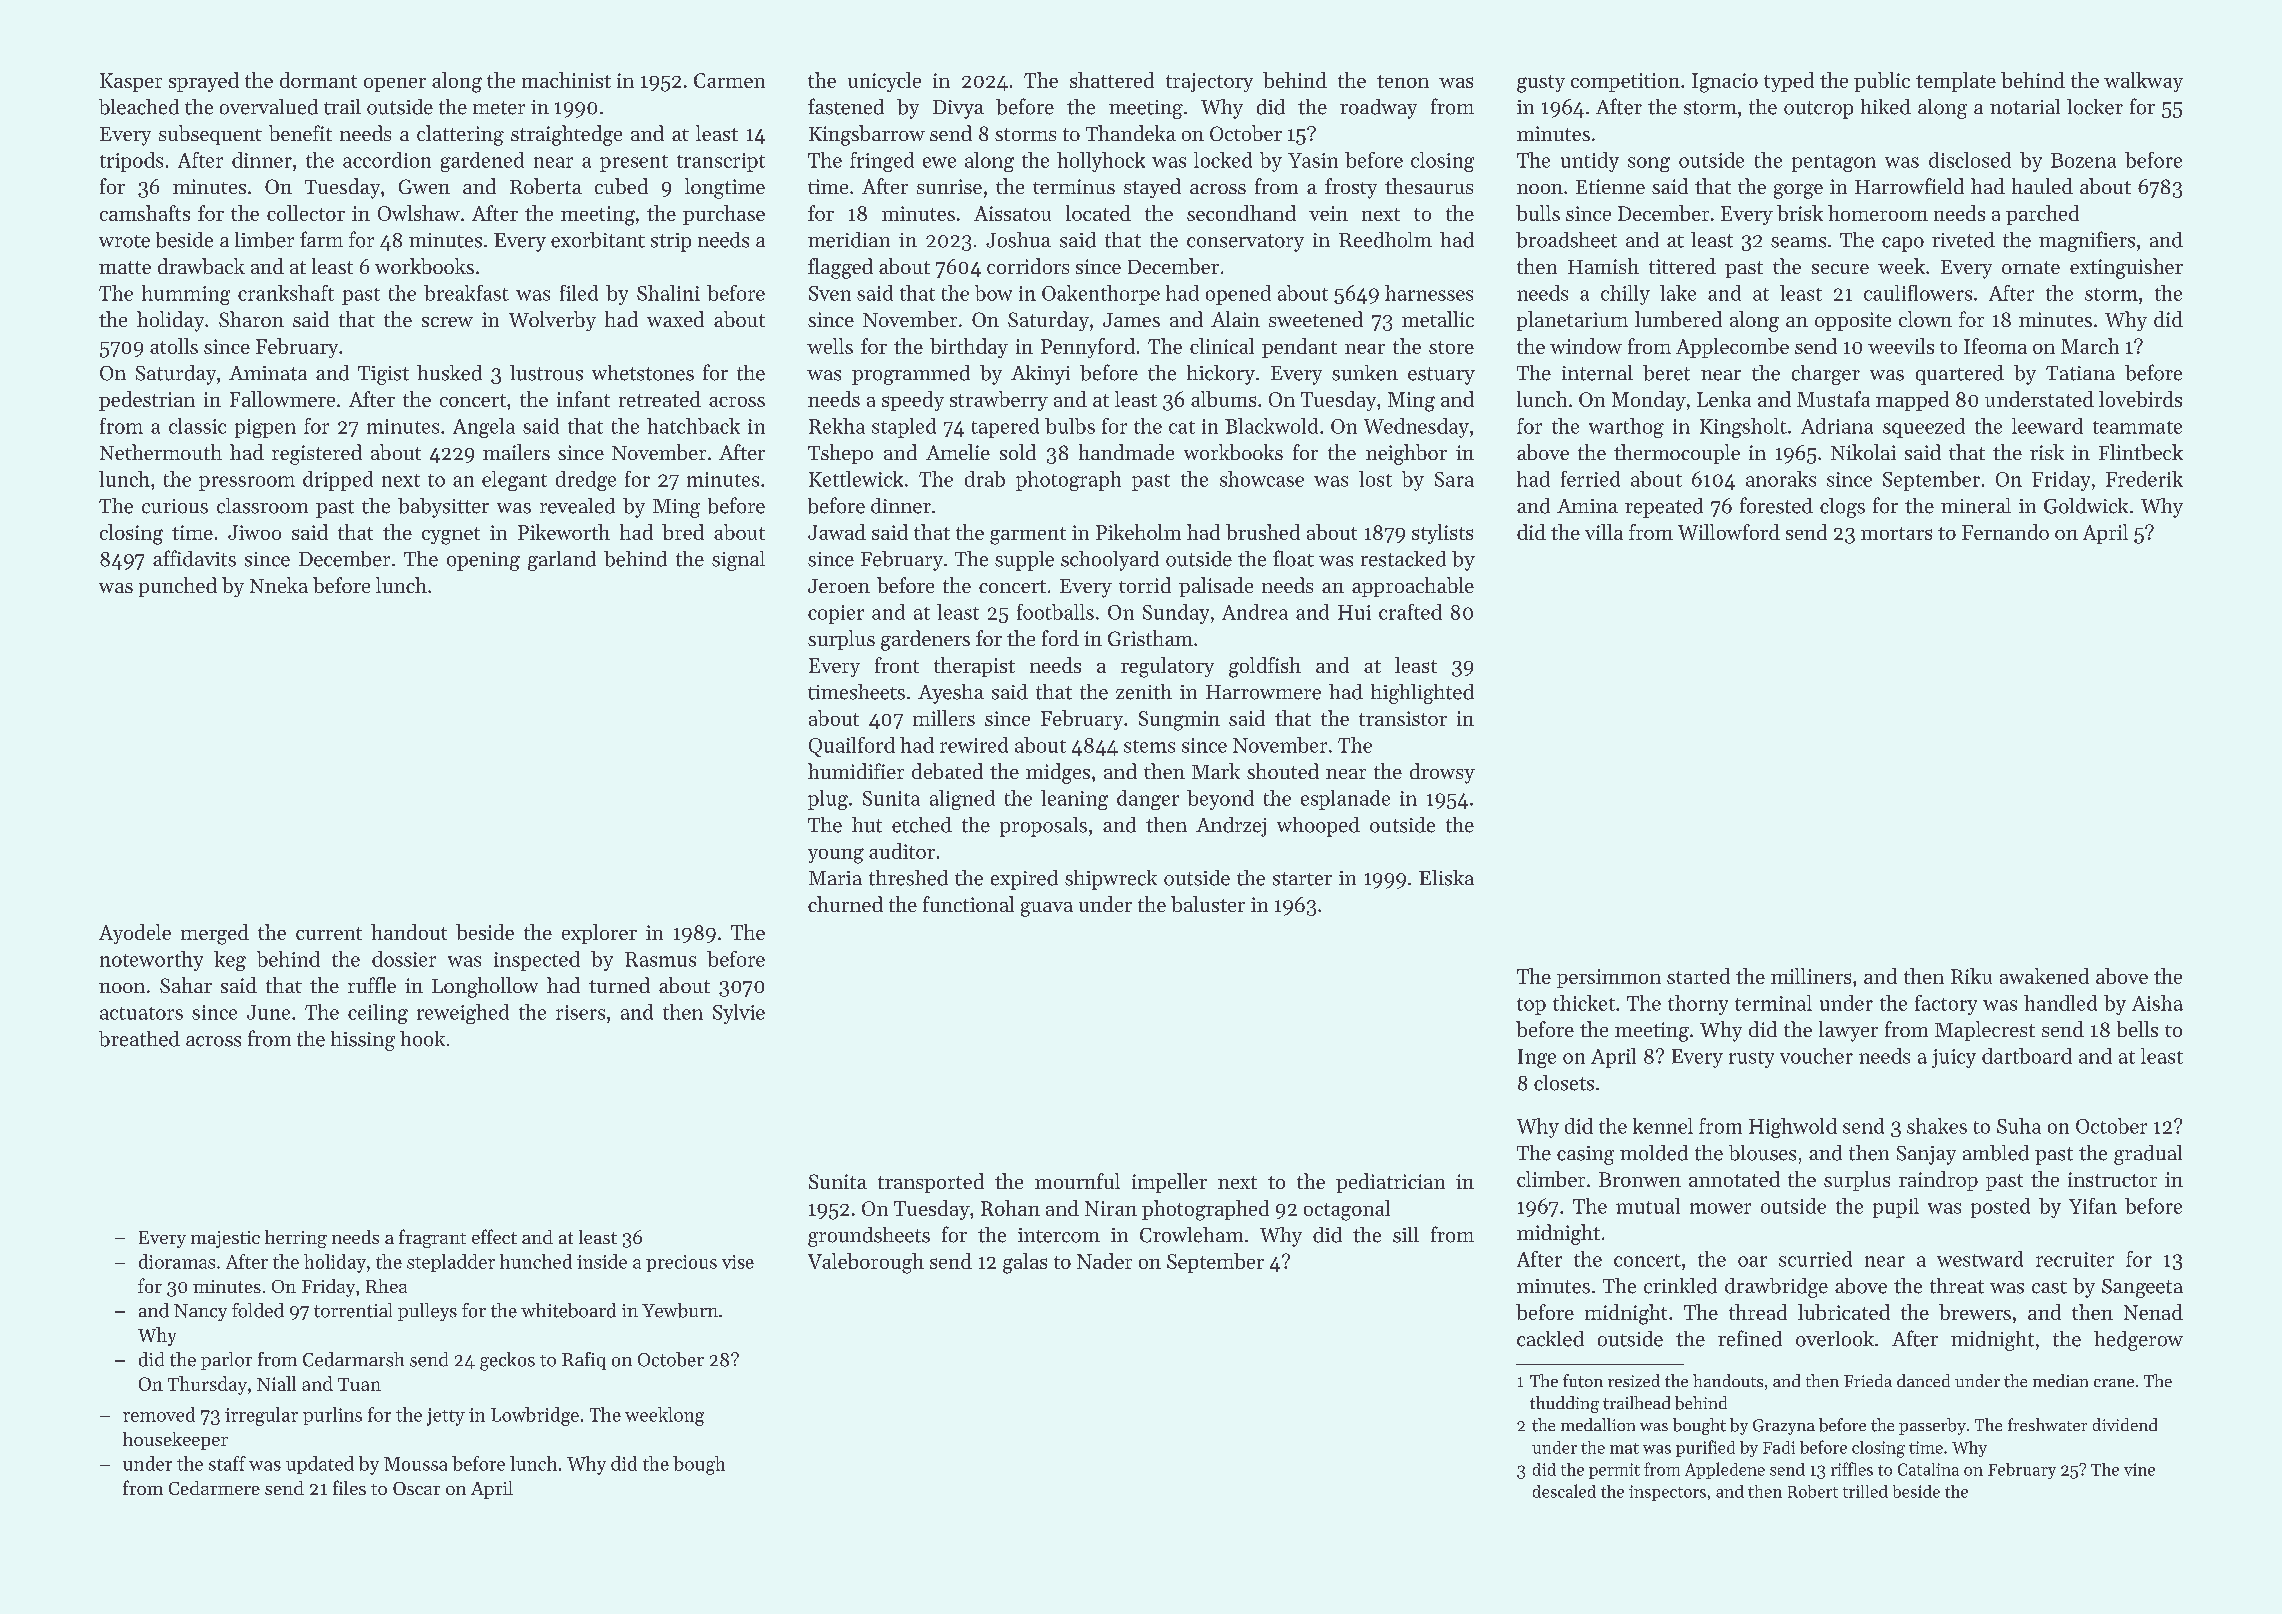  Describe the element at coordinates (2143, 82) in the screenshot. I see `walkway` at that location.
